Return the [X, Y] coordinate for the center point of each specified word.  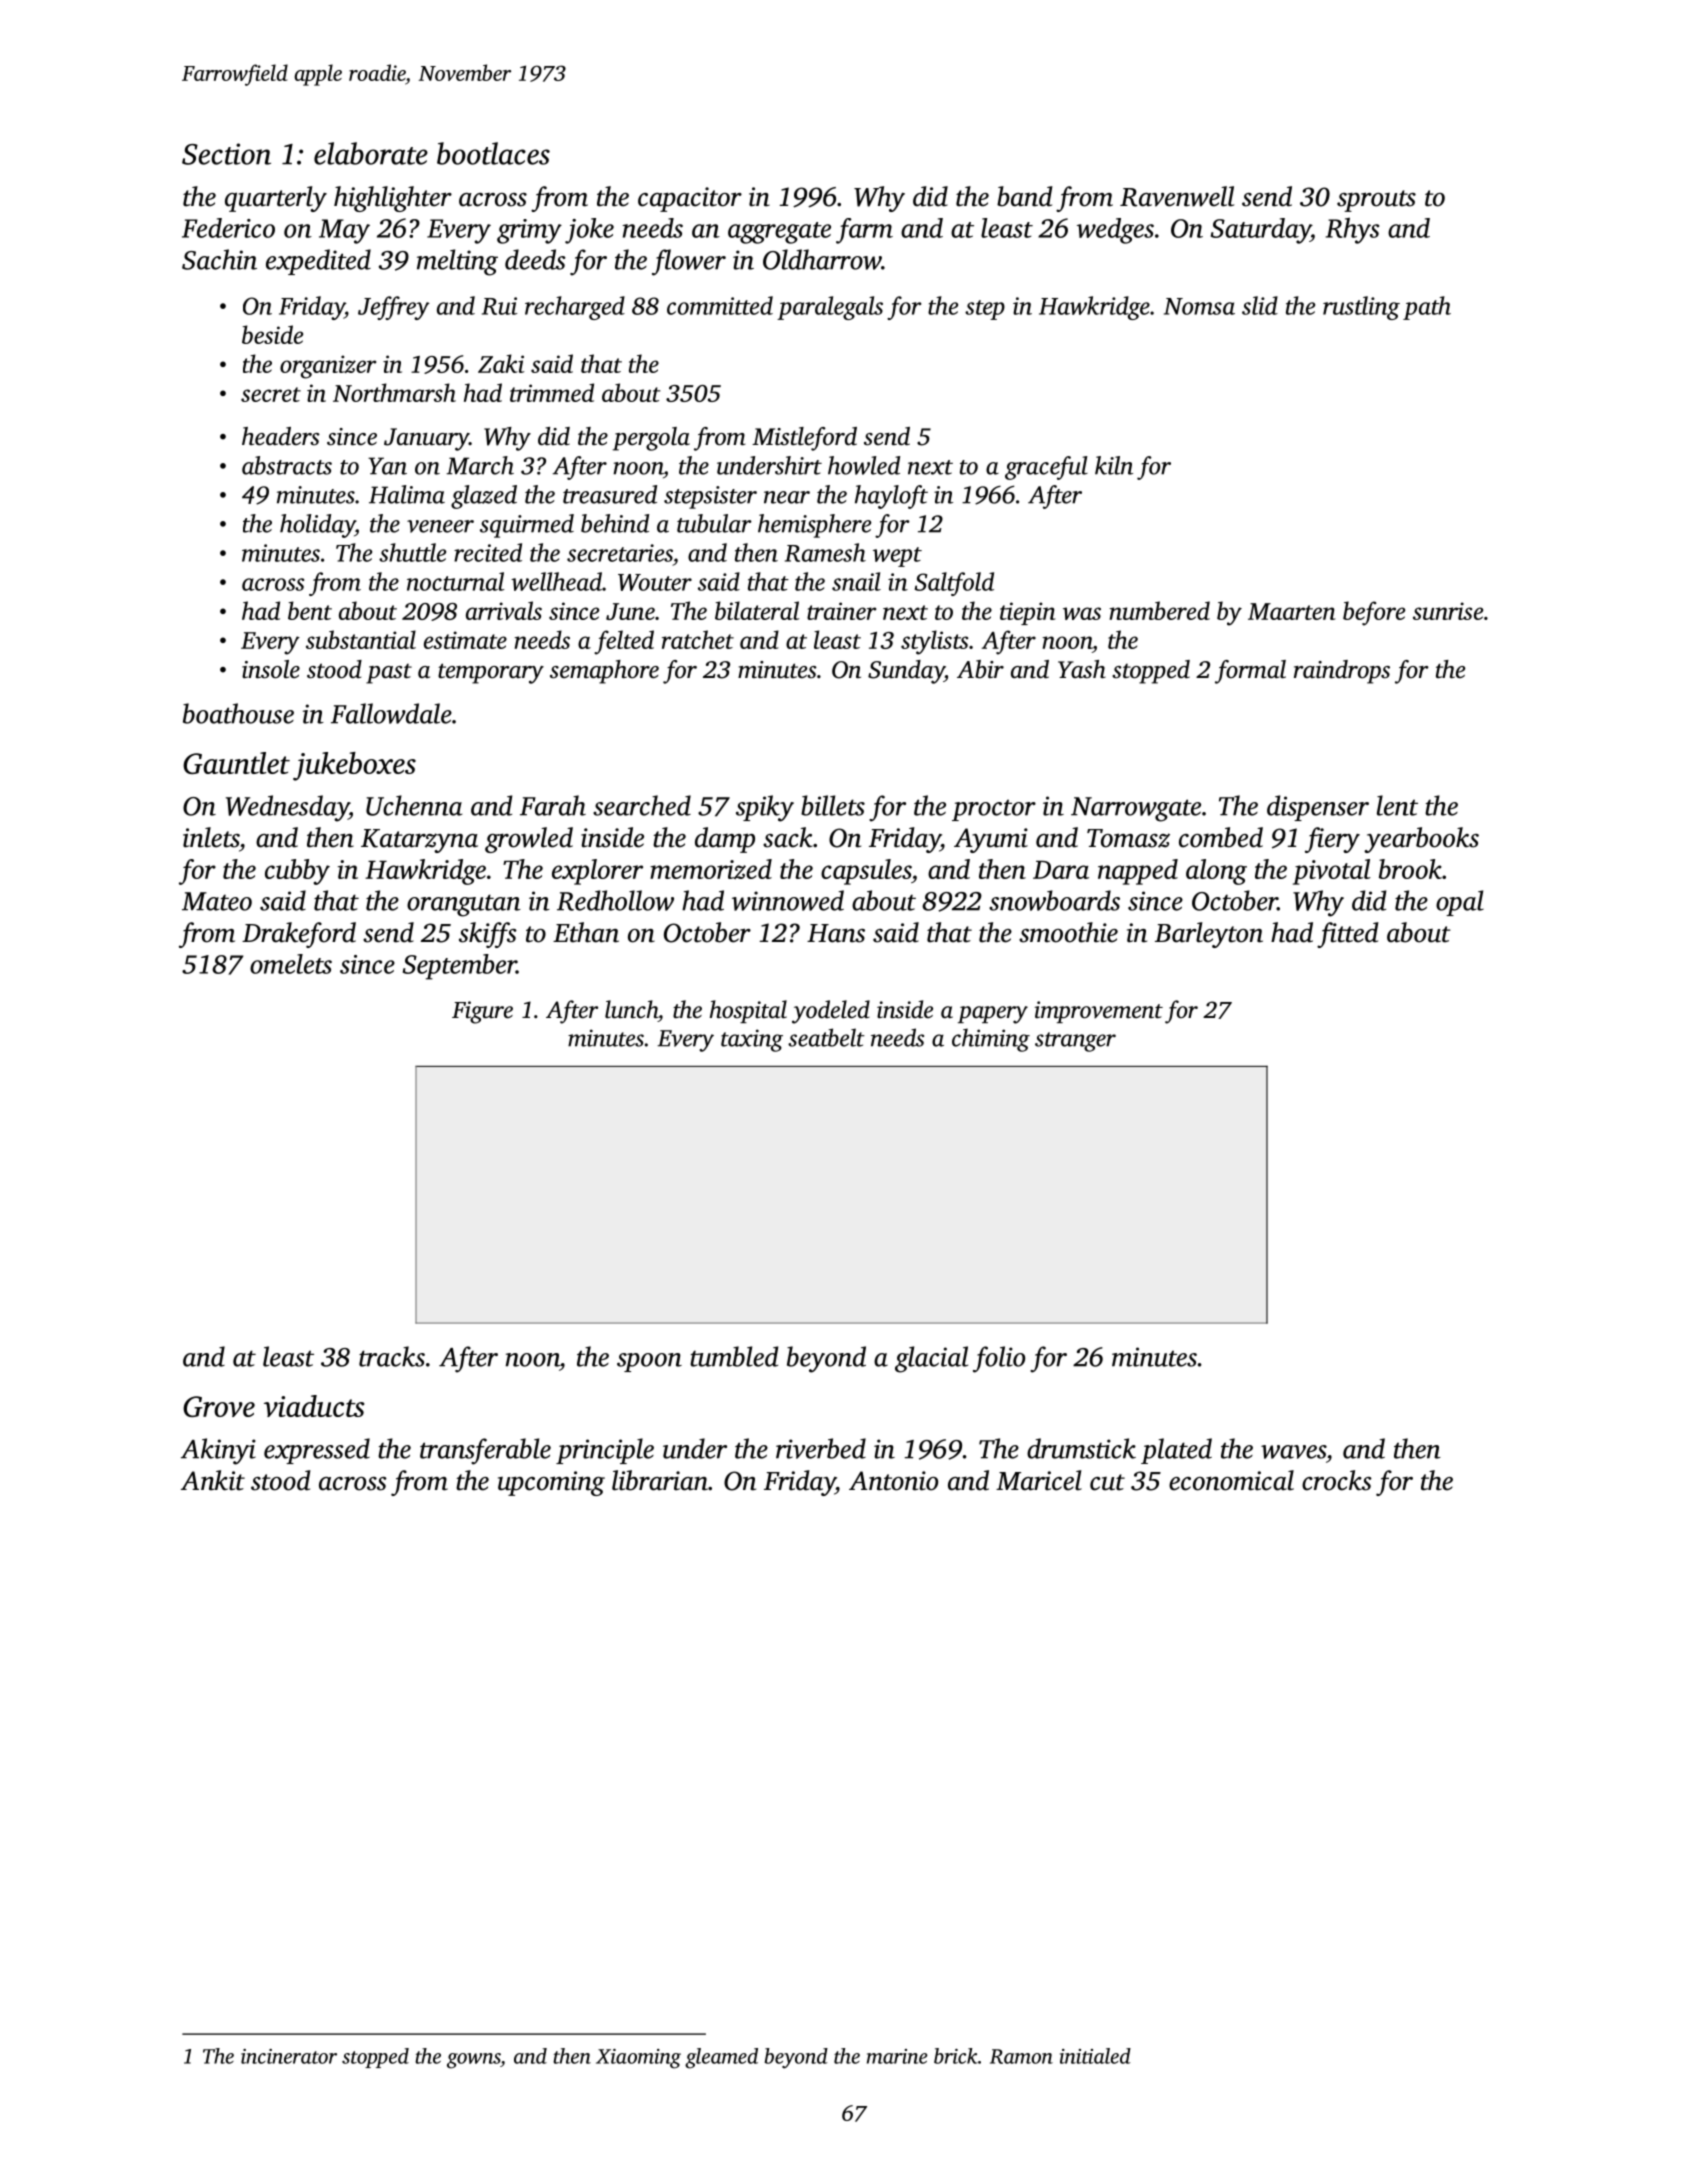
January [426, 439]
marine [897, 2056]
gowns [473, 2061]
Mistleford [804, 439]
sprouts [1376, 201]
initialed [1095, 2056]
